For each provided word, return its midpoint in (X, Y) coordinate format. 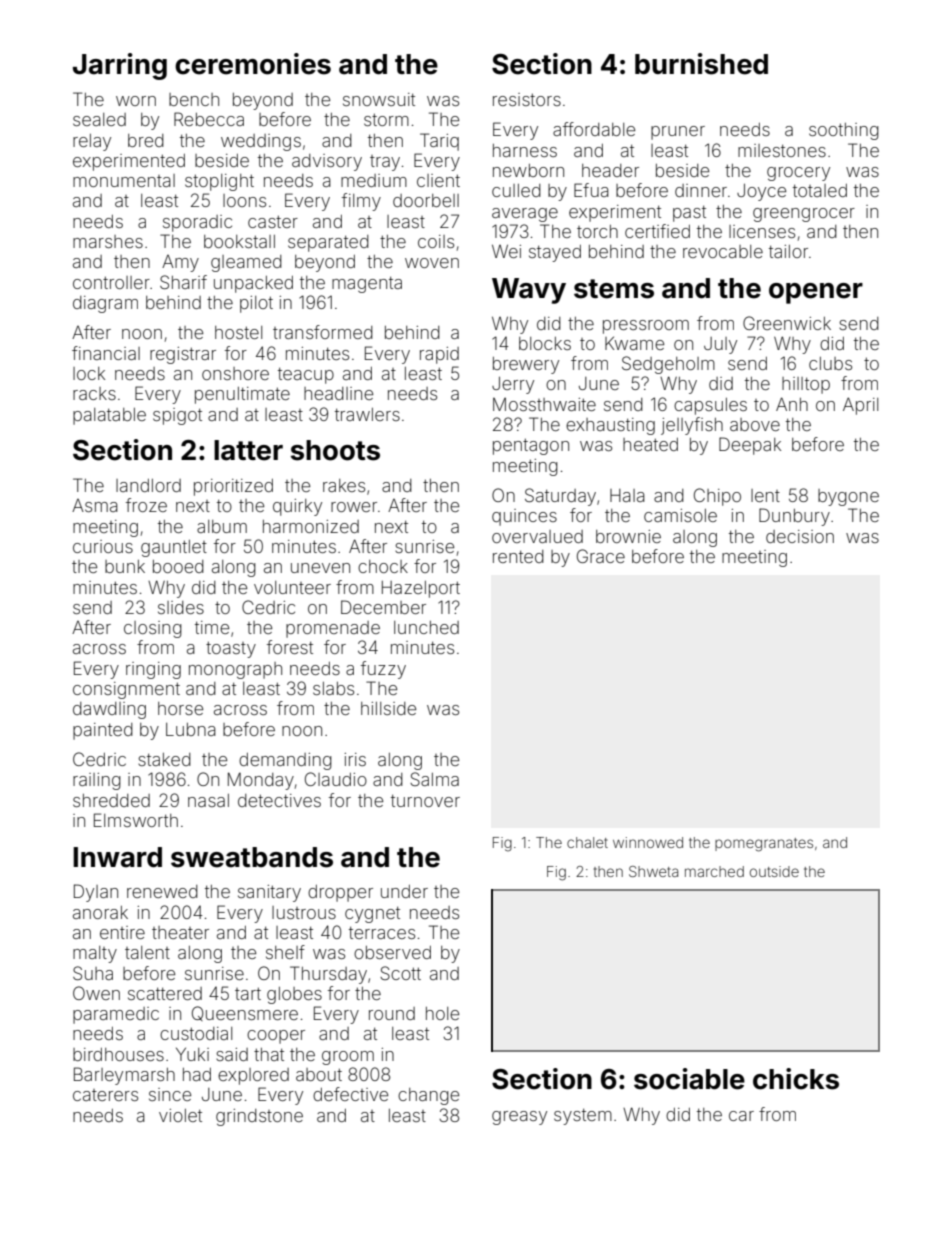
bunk (125, 566)
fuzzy (383, 670)
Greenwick (787, 323)
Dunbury (794, 517)
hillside (388, 708)
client (438, 180)
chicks (796, 1079)
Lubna (191, 729)
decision (800, 536)
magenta (367, 285)
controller (111, 282)
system (583, 1117)
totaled (820, 190)
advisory (327, 162)
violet (180, 1115)
